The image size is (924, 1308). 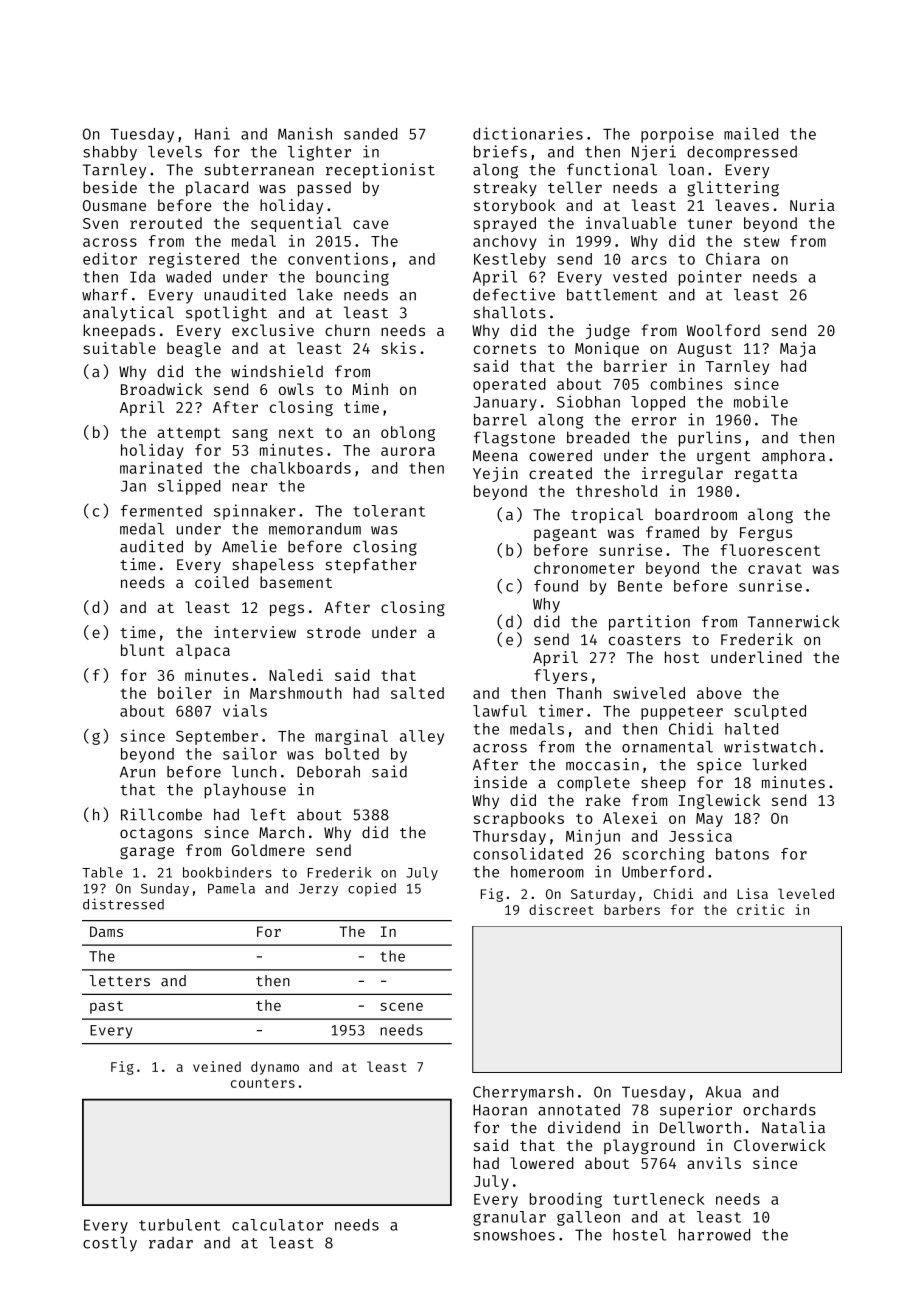 What do you see at coordinates (514, 1235) in the screenshot?
I see `snowshoes` at bounding box center [514, 1235].
